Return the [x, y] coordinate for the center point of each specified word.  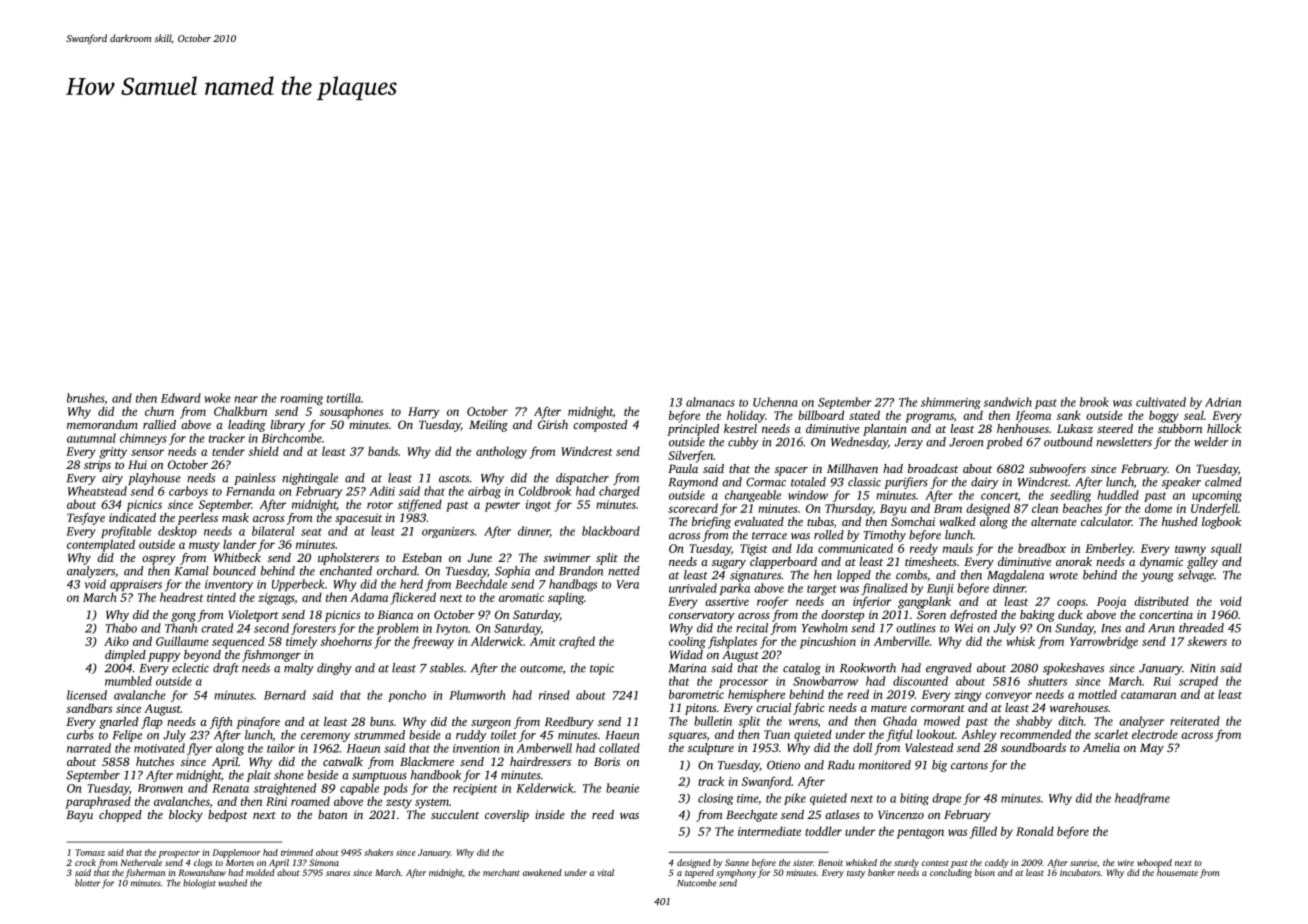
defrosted [973, 616]
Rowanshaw [202, 872]
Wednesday [859, 443]
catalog [802, 669]
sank [1069, 415]
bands [383, 451]
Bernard [285, 695]
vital [605, 872]
